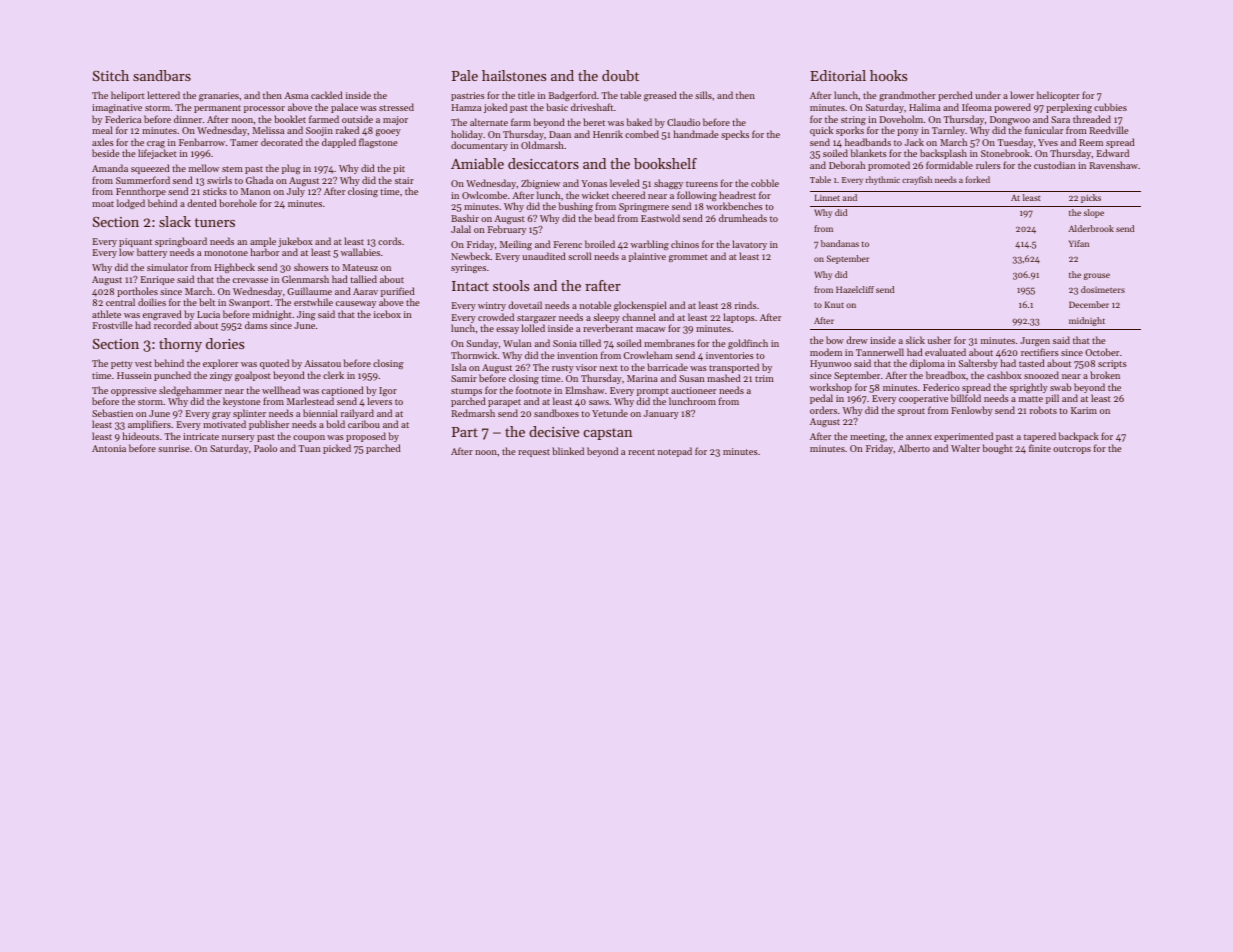  What do you see at coordinates (1058, 96) in the document?
I see `helicopter` at bounding box center [1058, 96].
